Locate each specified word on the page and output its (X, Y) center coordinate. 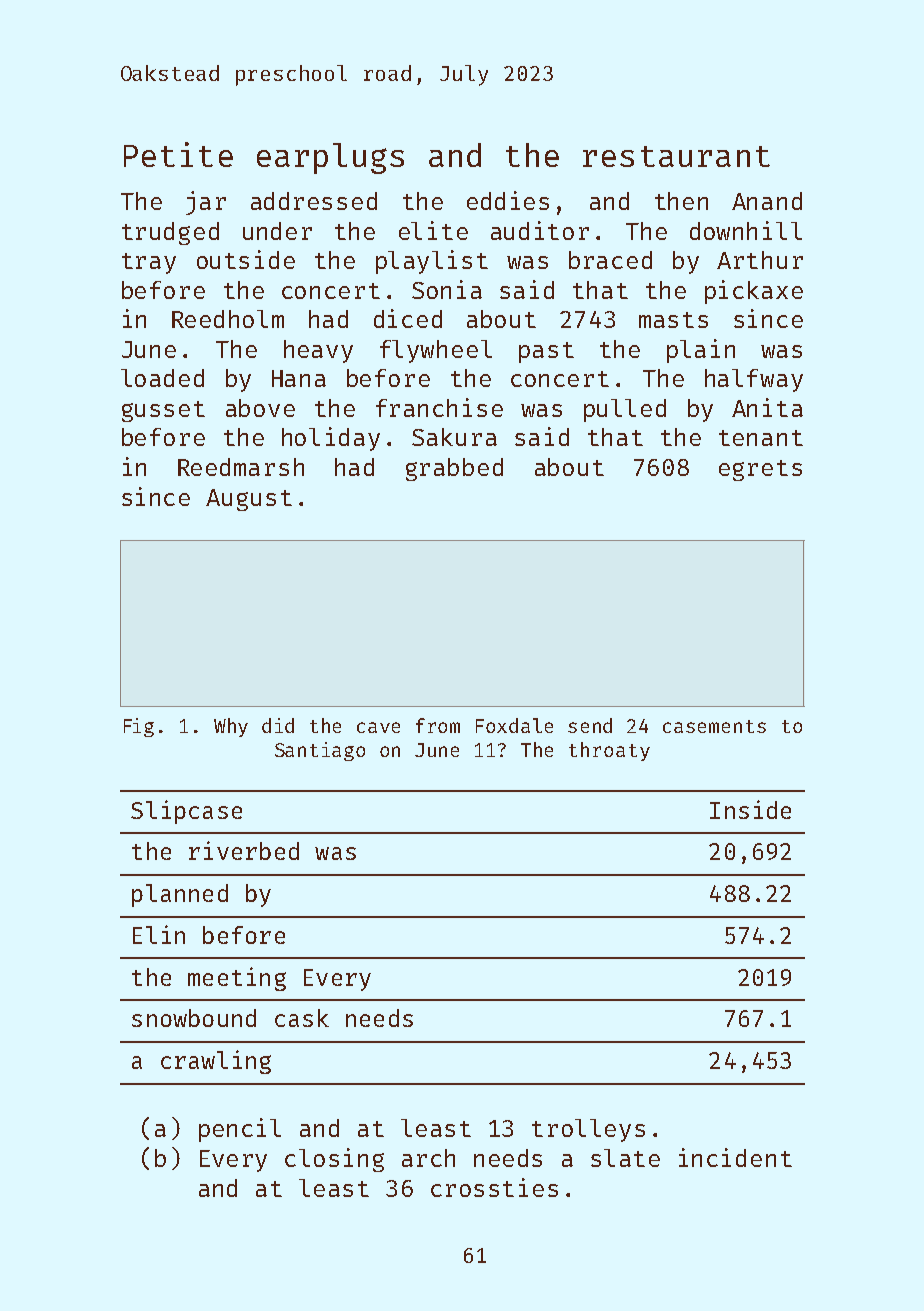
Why (231, 727)
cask (302, 1018)
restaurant (676, 156)
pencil (240, 1130)
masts (673, 320)
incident (735, 1157)
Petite (178, 154)
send (590, 725)
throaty (609, 751)
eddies (508, 200)
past (546, 352)
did (278, 725)
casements (714, 726)
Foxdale (514, 725)
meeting (237, 979)
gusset (163, 411)
